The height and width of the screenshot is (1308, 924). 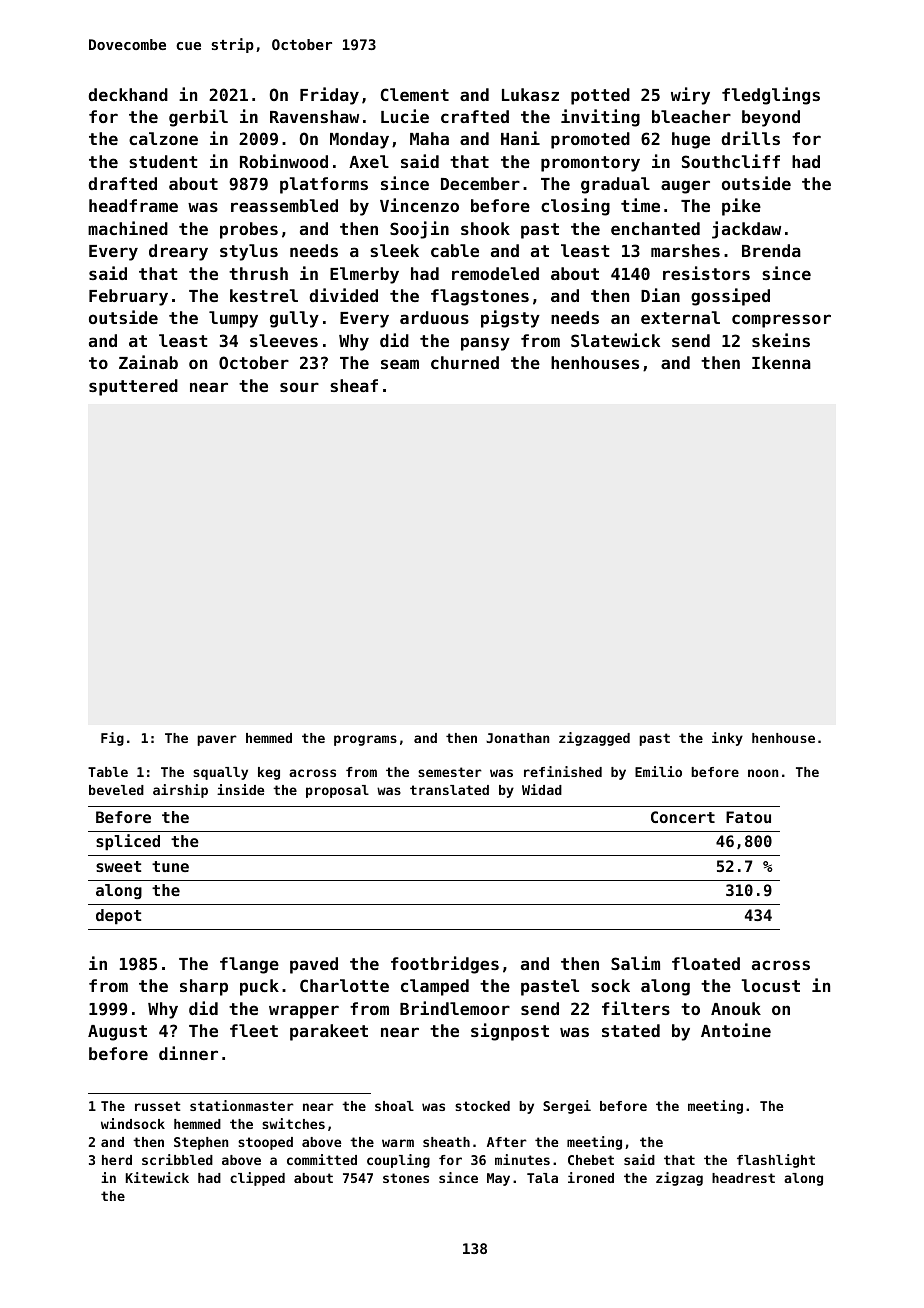 What do you see at coordinates (299, 387) in the screenshot?
I see `sour` at bounding box center [299, 387].
